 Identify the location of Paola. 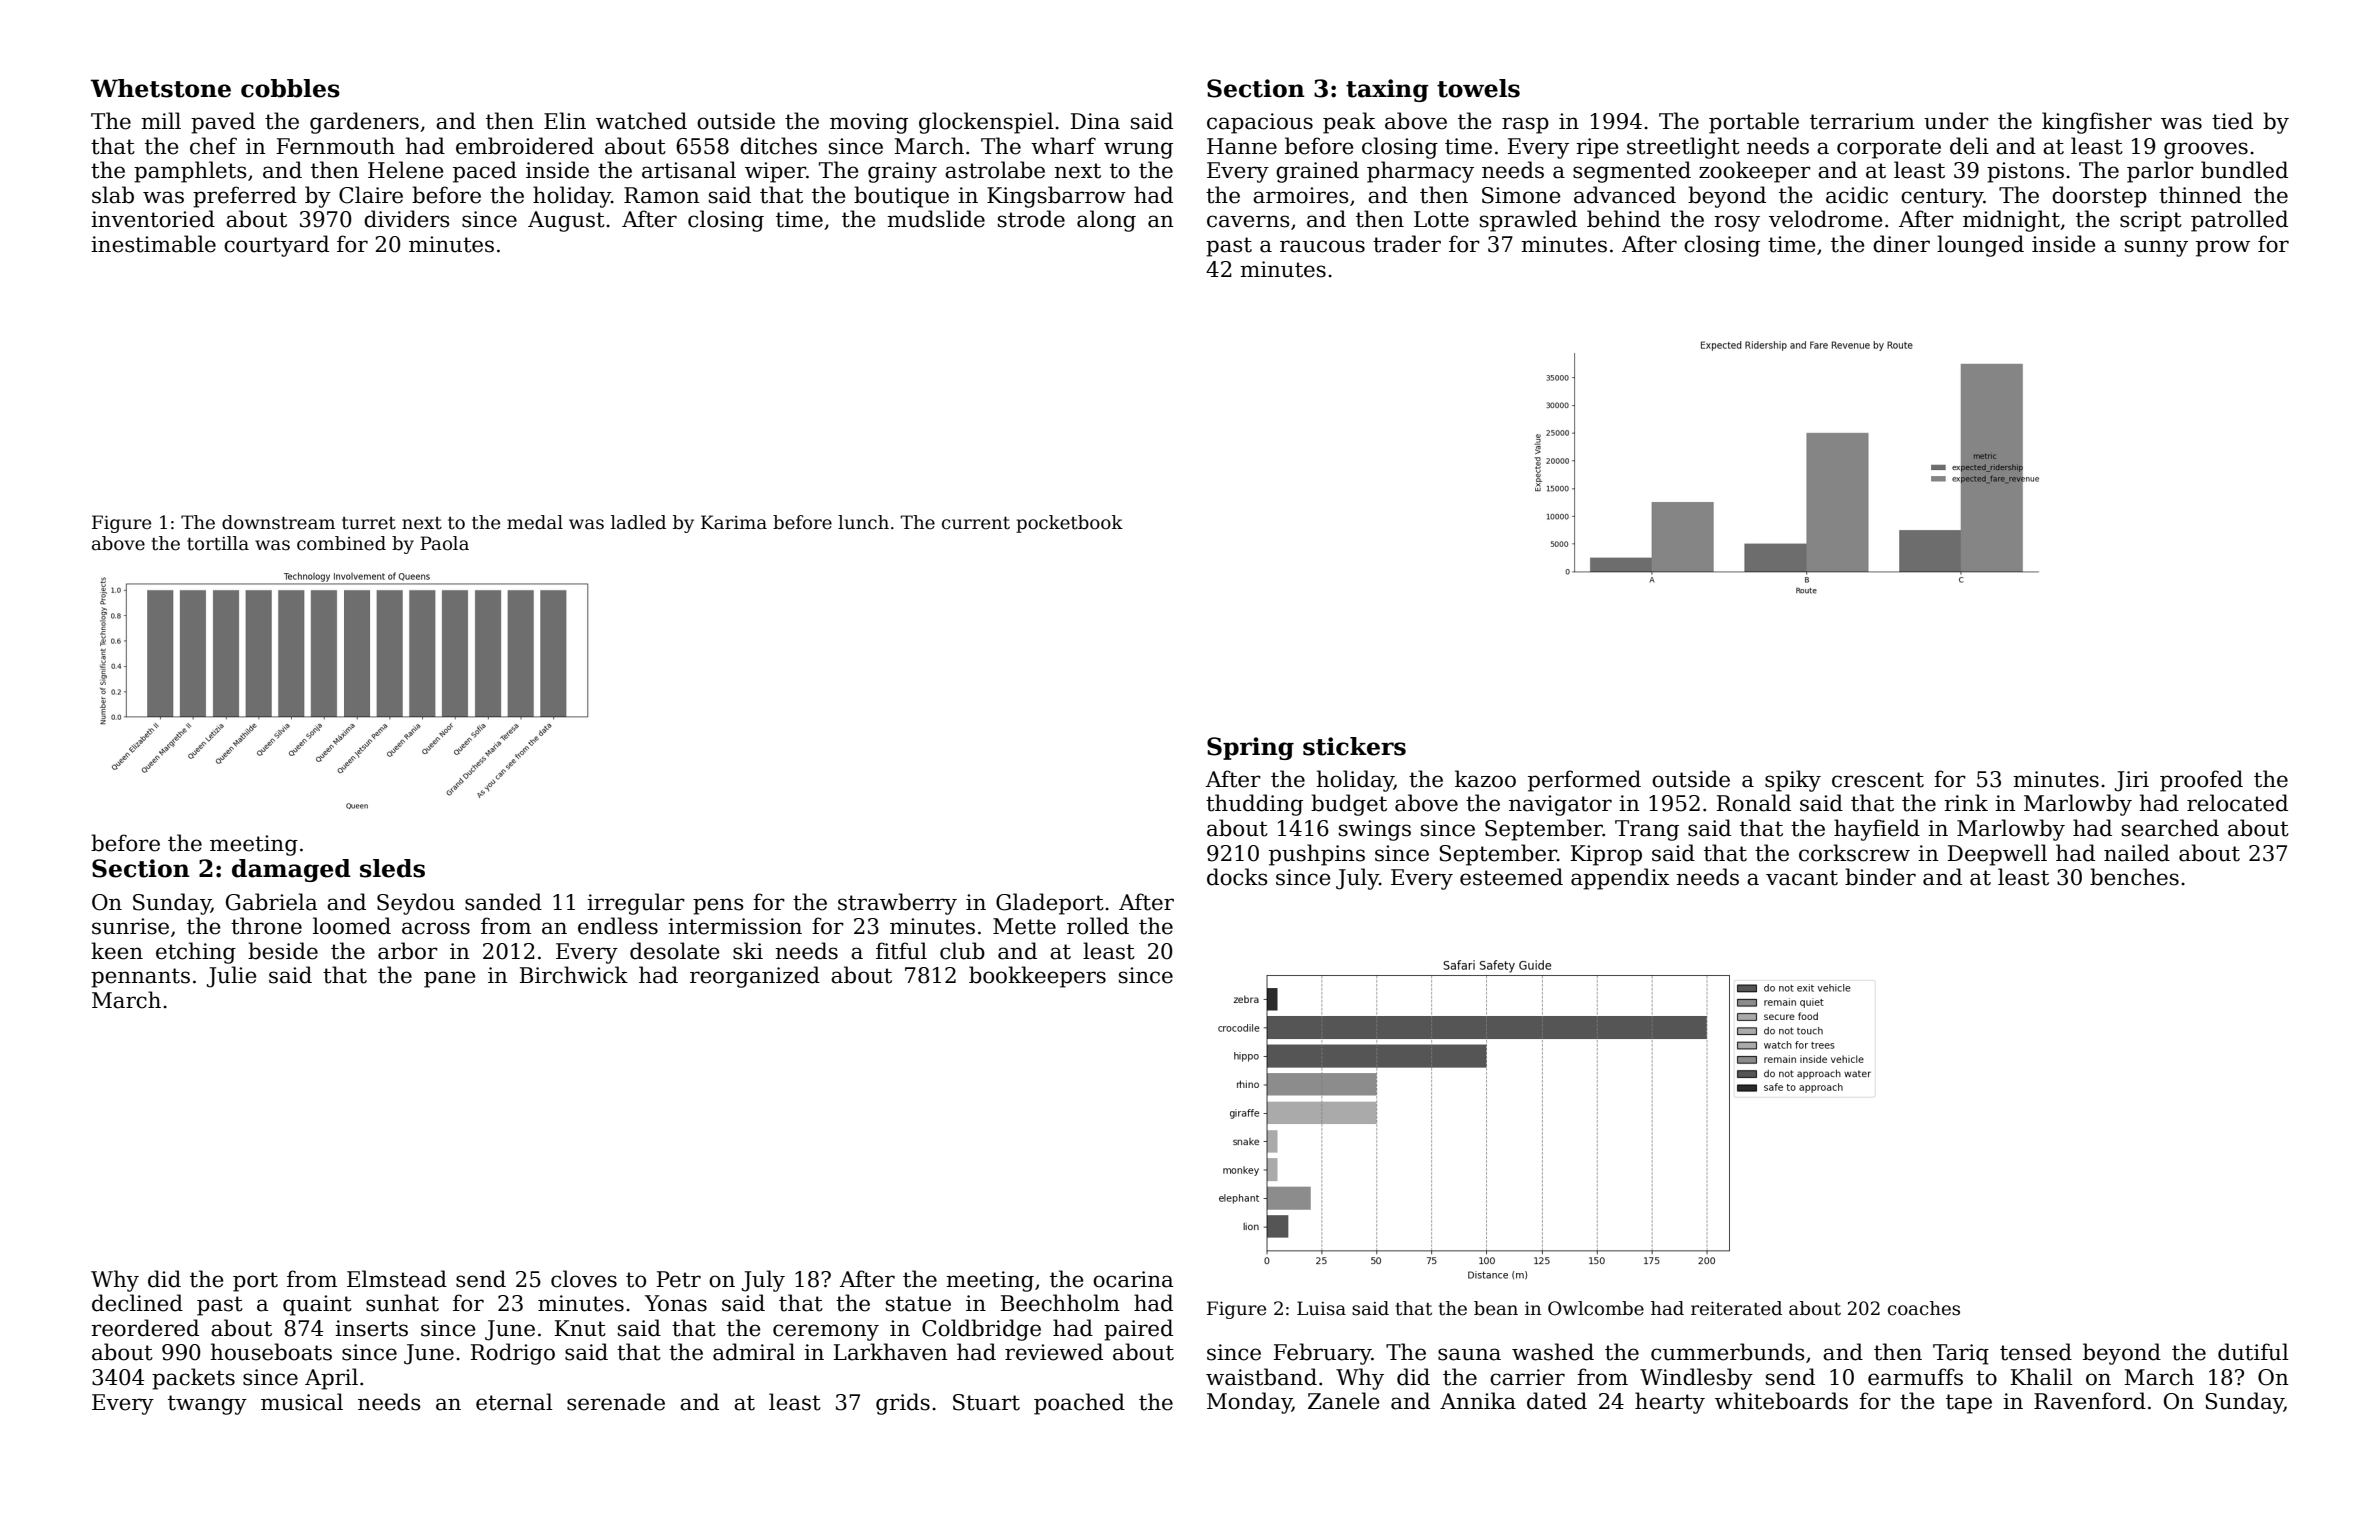
(444, 543).
